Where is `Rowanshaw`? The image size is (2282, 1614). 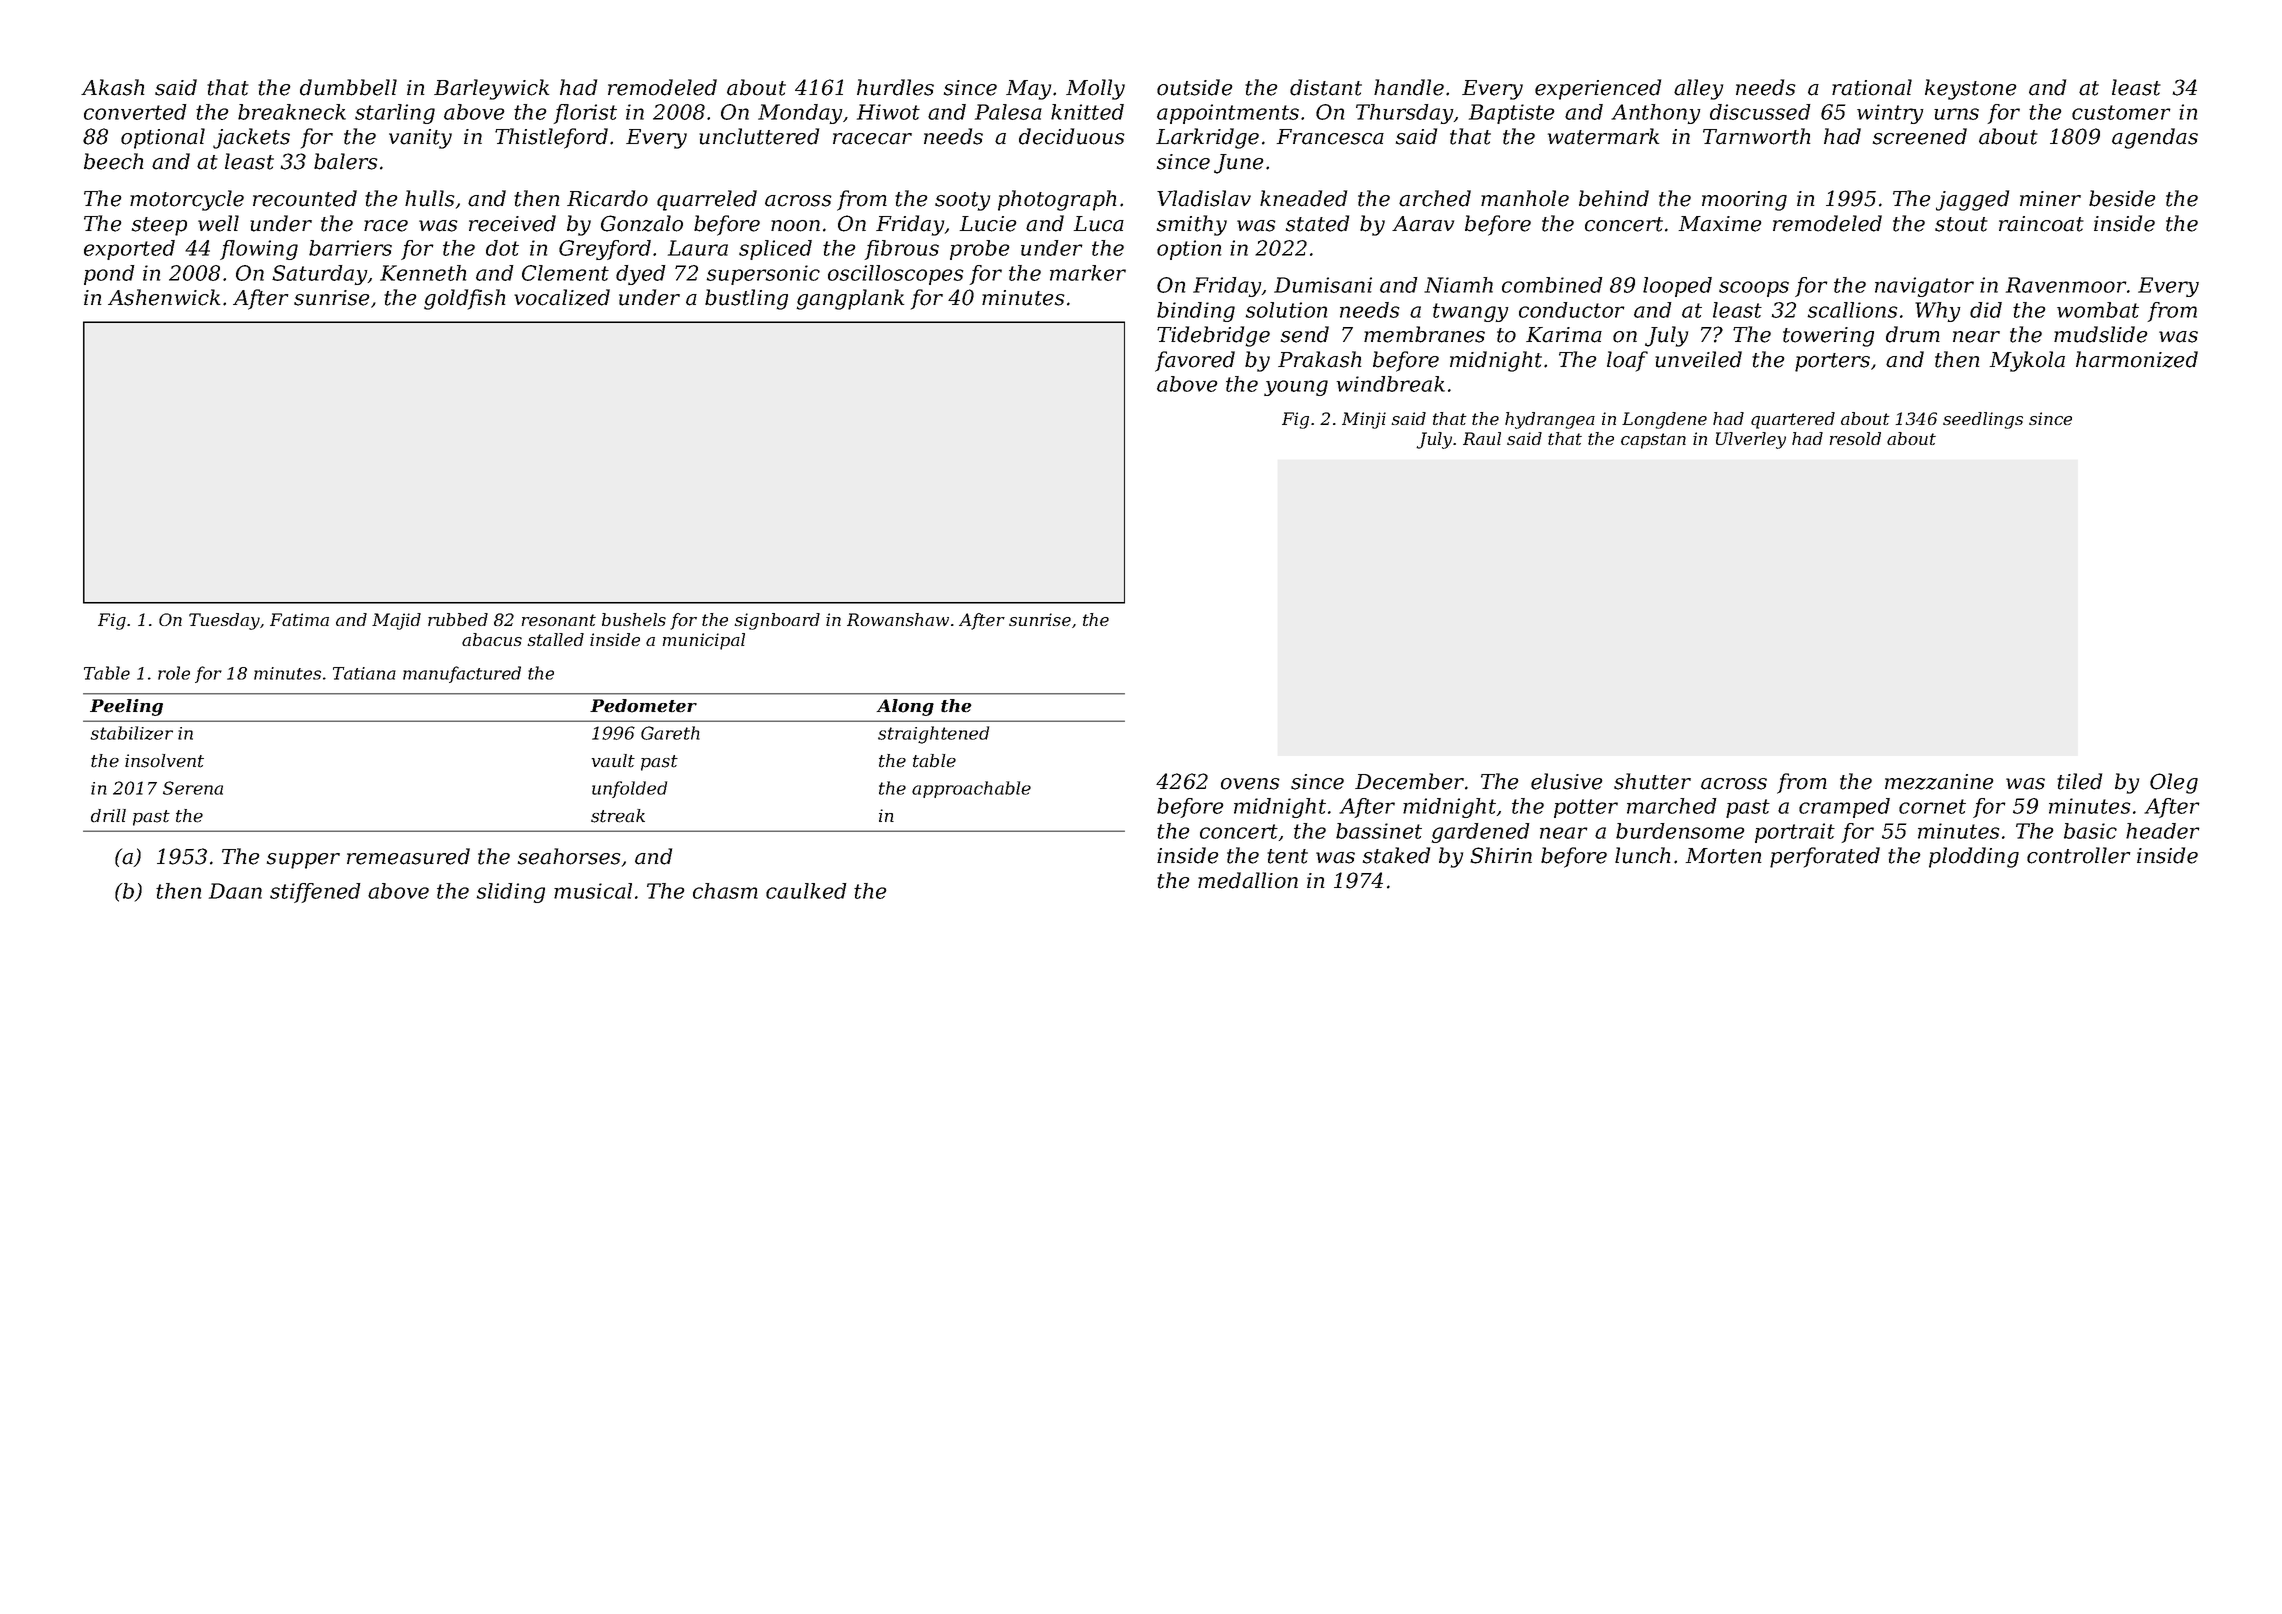 Rowanshaw is located at coordinates (898, 619).
